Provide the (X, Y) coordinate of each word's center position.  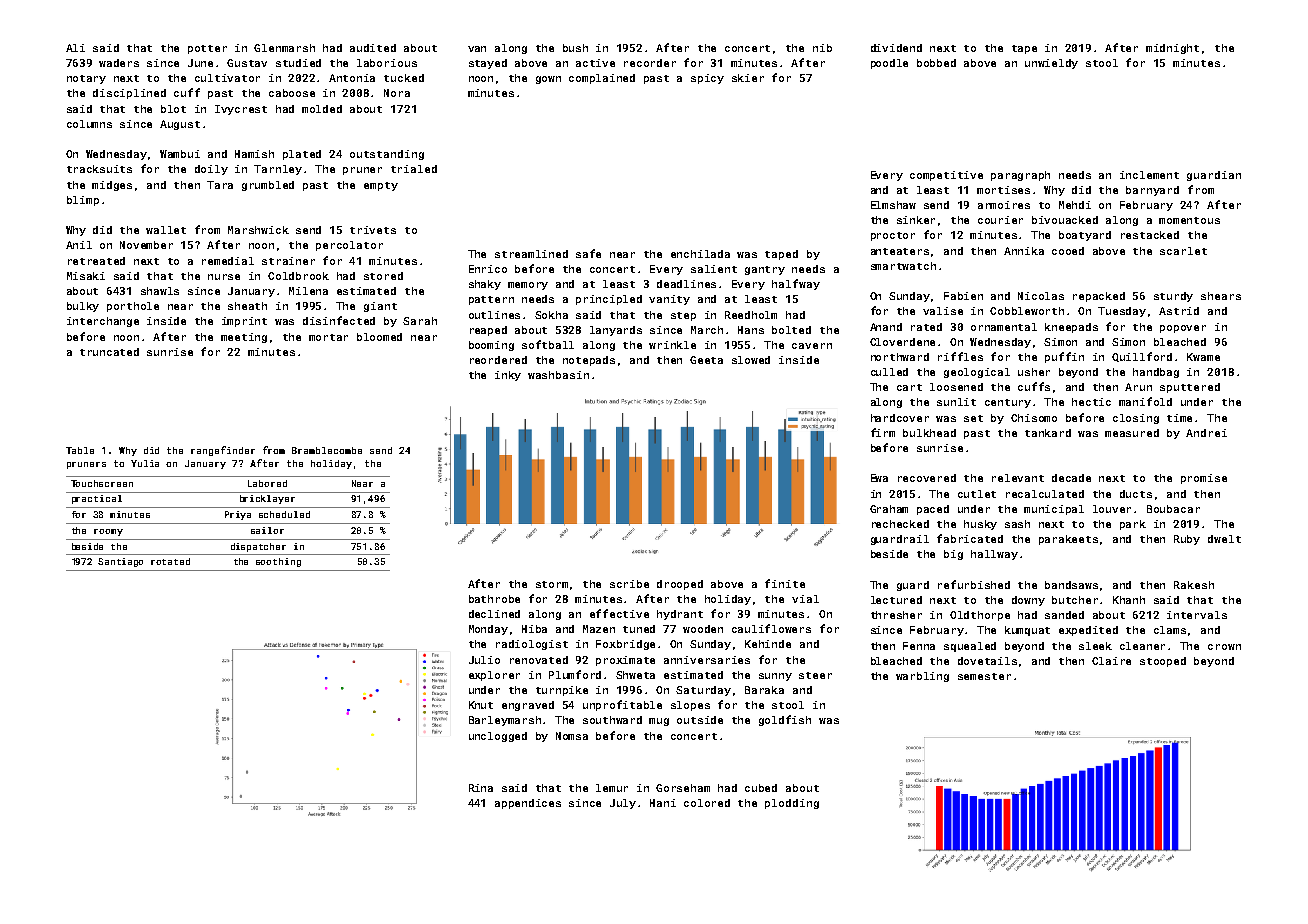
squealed (970, 647)
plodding (792, 804)
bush (575, 48)
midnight (1172, 49)
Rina (481, 788)
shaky (485, 285)
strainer (288, 261)
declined (494, 614)
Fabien (963, 296)
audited (373, 48)
